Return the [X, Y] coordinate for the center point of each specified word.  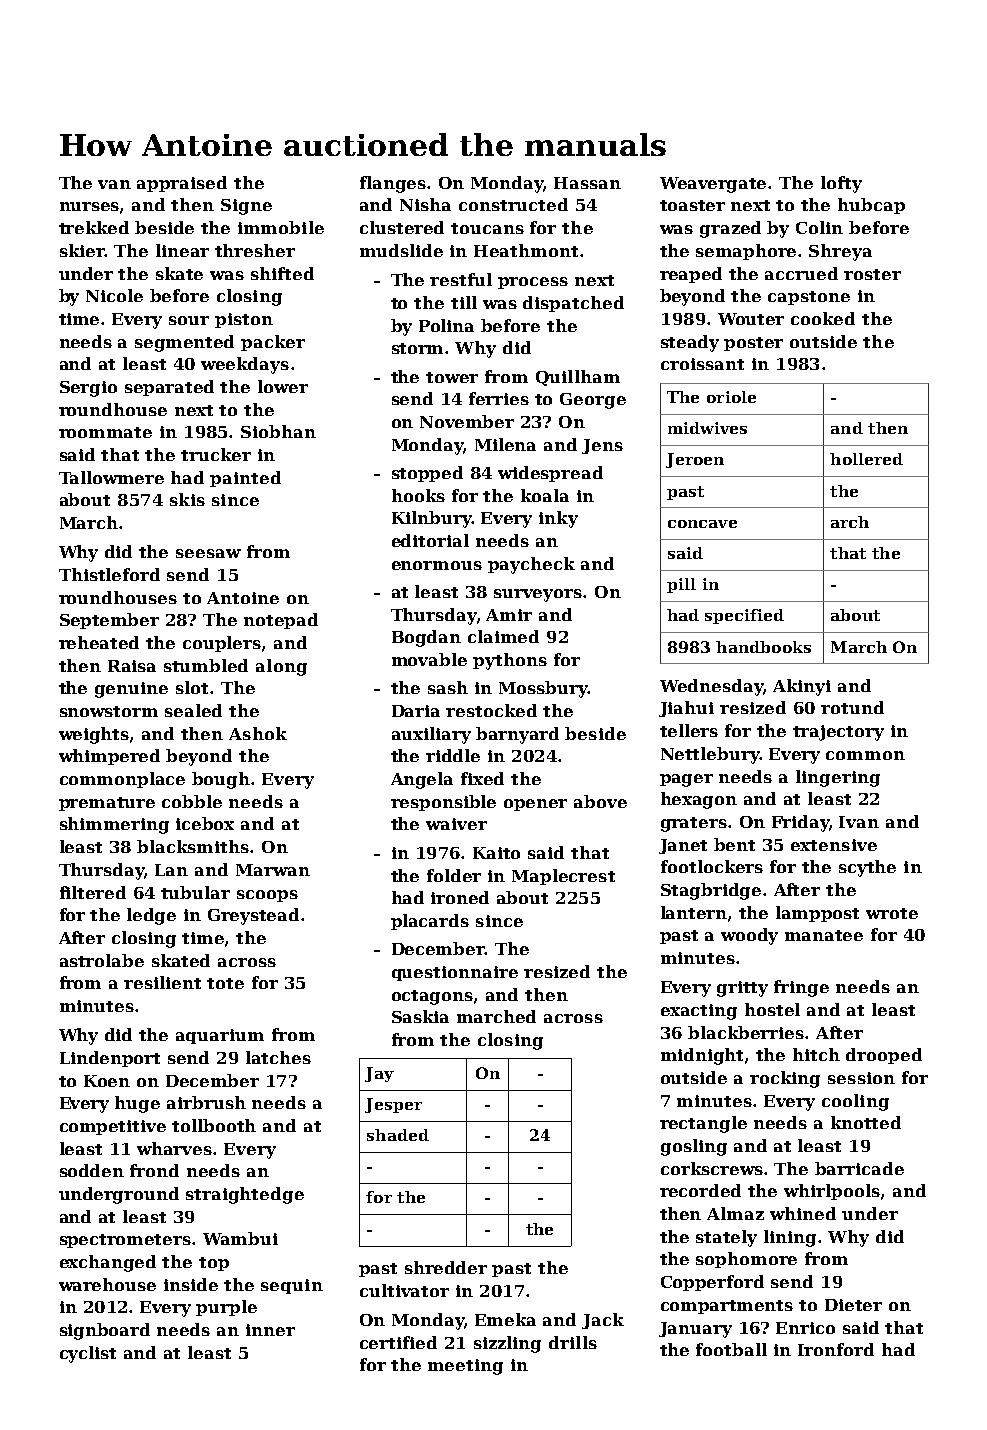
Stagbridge [711, 891]
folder [454, 875]
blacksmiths [193, 846]
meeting [465, 1367]
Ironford [836, 1349]
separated [169, 388]
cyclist [88, 1354]
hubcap [871, 206]
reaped [691, 275]
